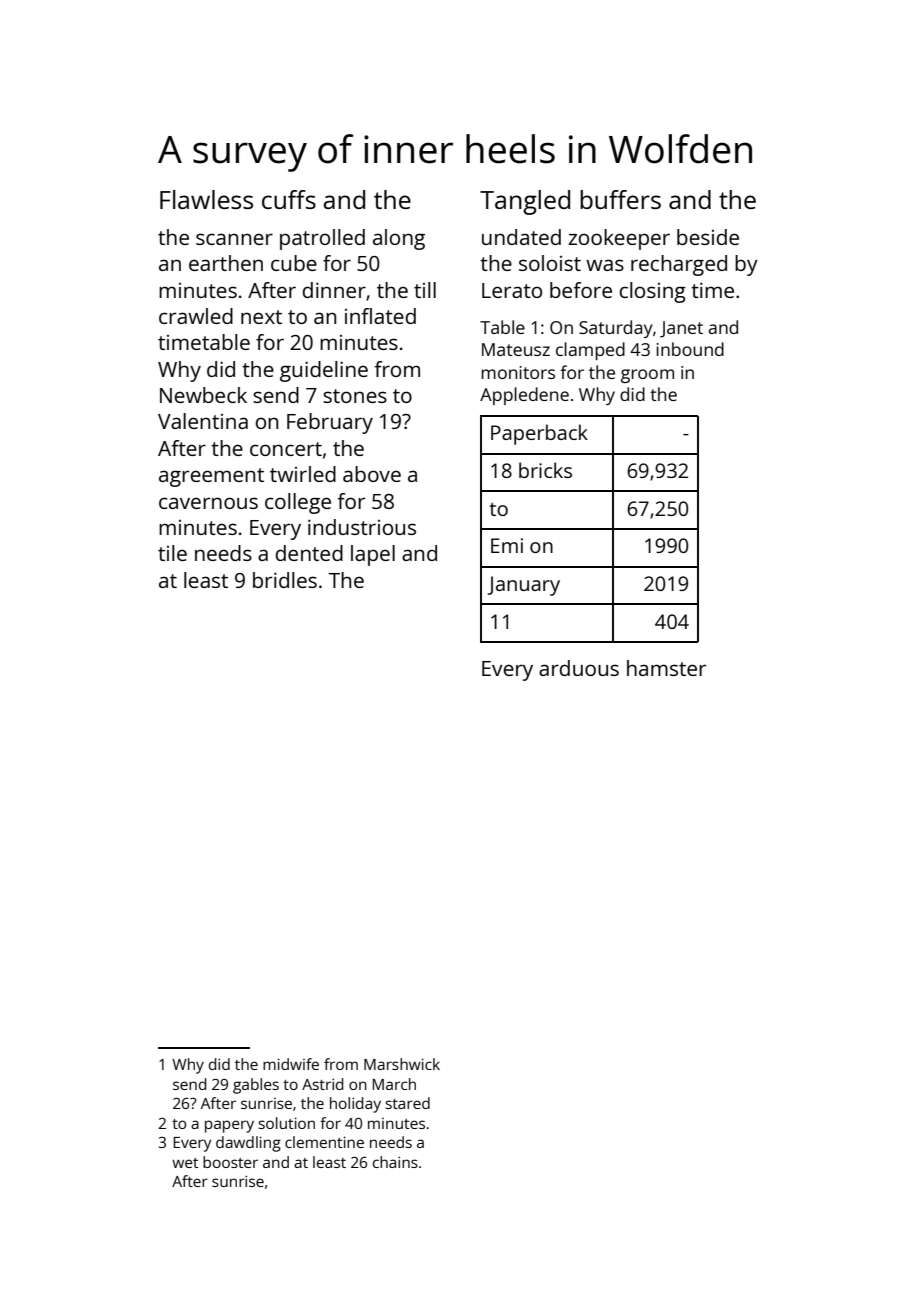 Image resolution: width=924 pixels, height=1311 pixels. What do you see at coordinates (620, 199) in the screenshot?
I see `buffers` at bounding box center [620, 199].
